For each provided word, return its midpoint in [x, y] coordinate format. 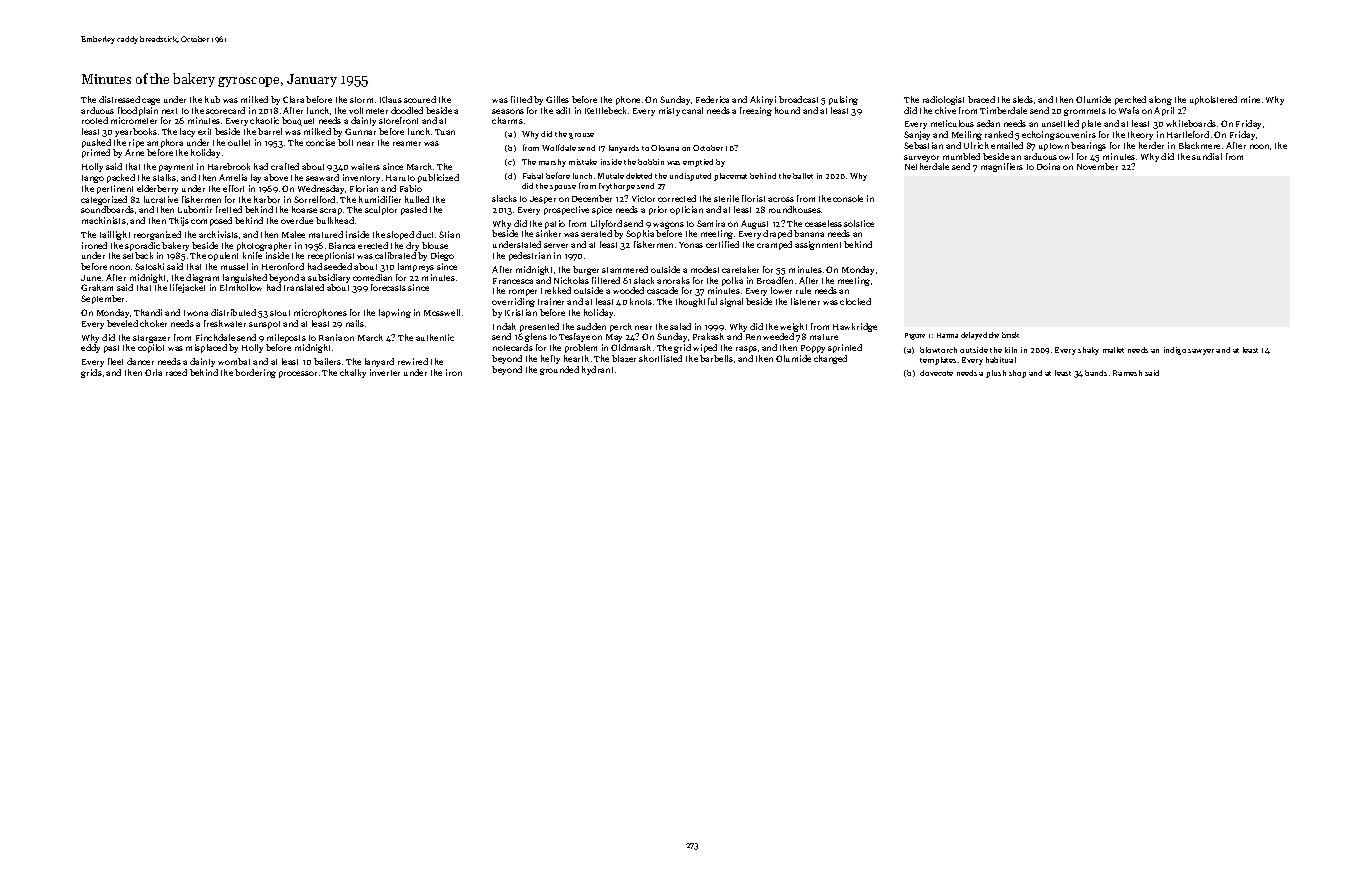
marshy [552, 163]
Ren [753, 337]
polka [732, 281]
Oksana [665, 148]
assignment [818, 245]
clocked [855, 301]
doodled [407, 110]
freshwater [225, 323]
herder [1151, 145]
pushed [96, 143]
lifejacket [187, 288]
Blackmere [1199, 145]
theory [1140, 135]
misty [669, 111]
